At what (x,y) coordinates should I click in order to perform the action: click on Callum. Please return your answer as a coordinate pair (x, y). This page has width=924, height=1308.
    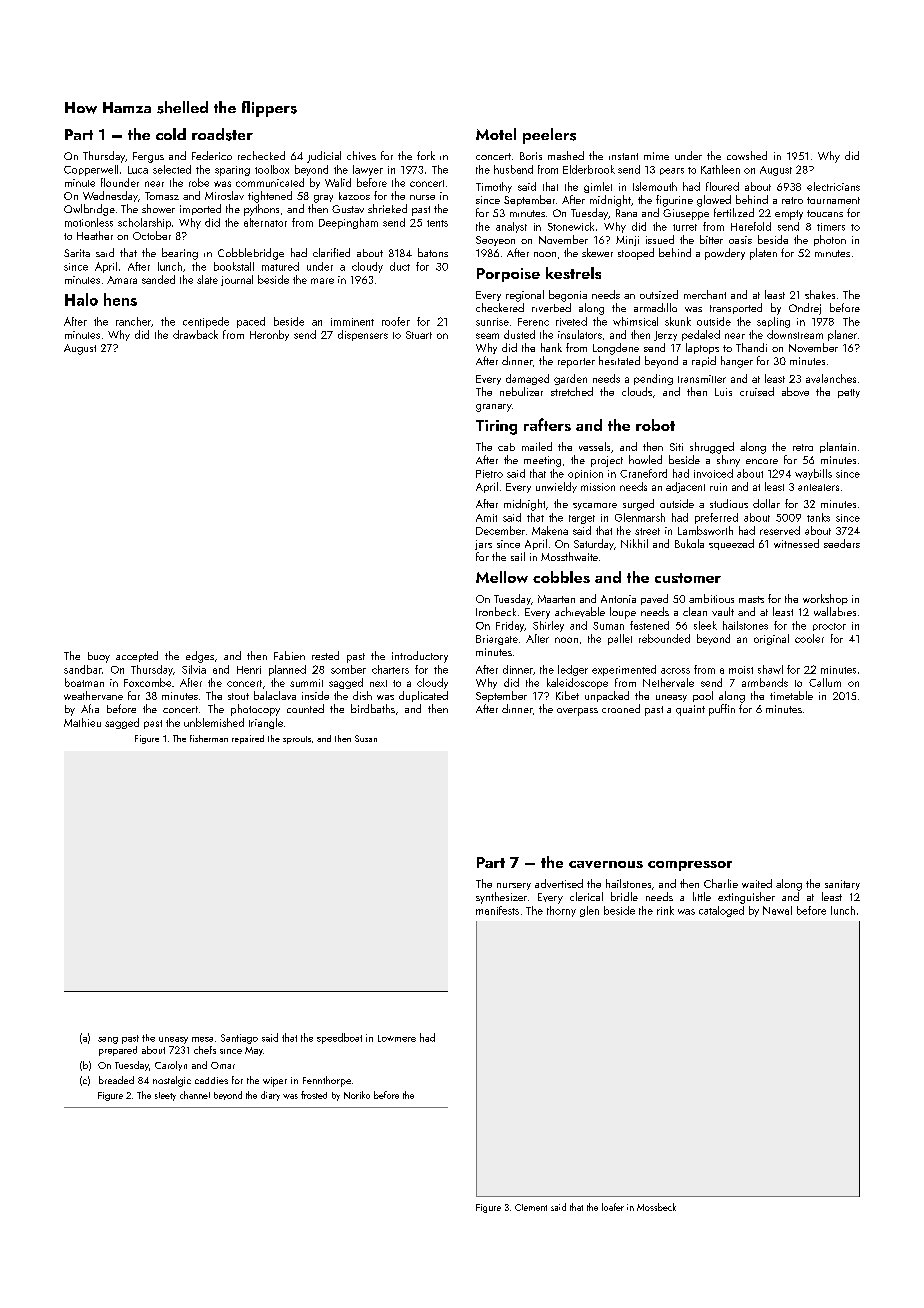
    Looking at the image, I should click on (825, 682).
